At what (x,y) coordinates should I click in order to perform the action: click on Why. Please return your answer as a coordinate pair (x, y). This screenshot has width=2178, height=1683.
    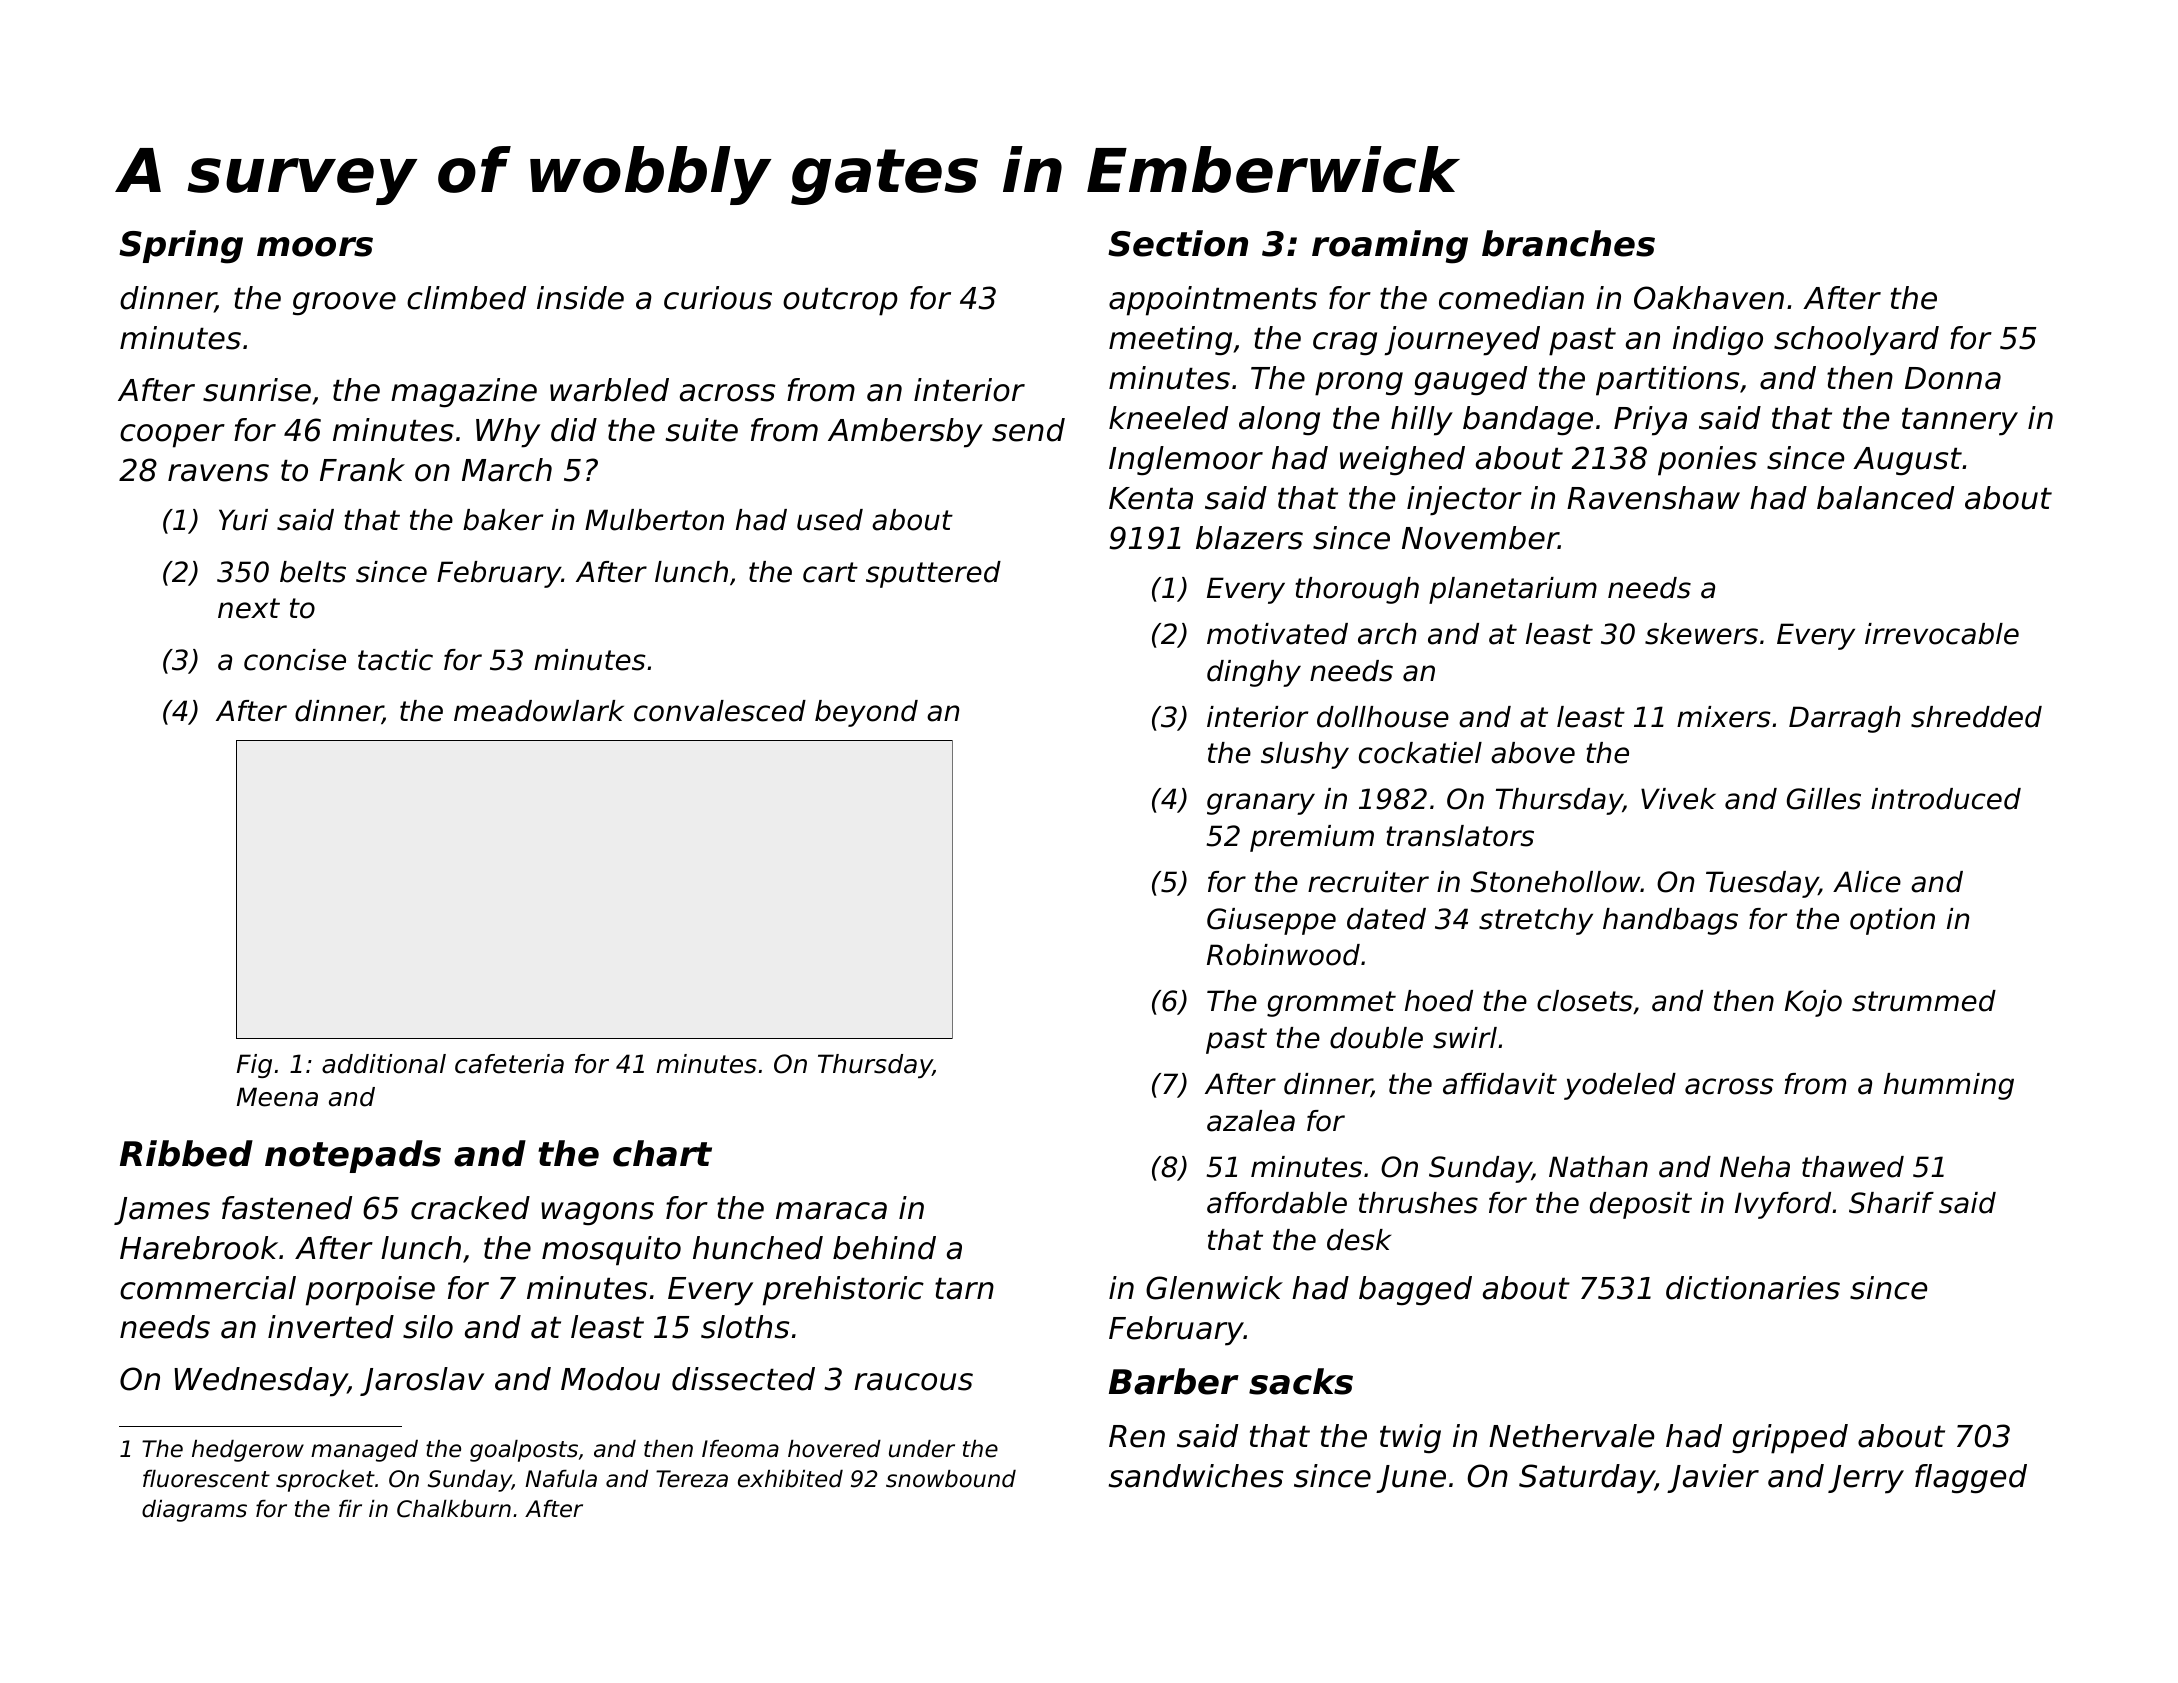
    Looking at the image, I should click on (508, 433).
